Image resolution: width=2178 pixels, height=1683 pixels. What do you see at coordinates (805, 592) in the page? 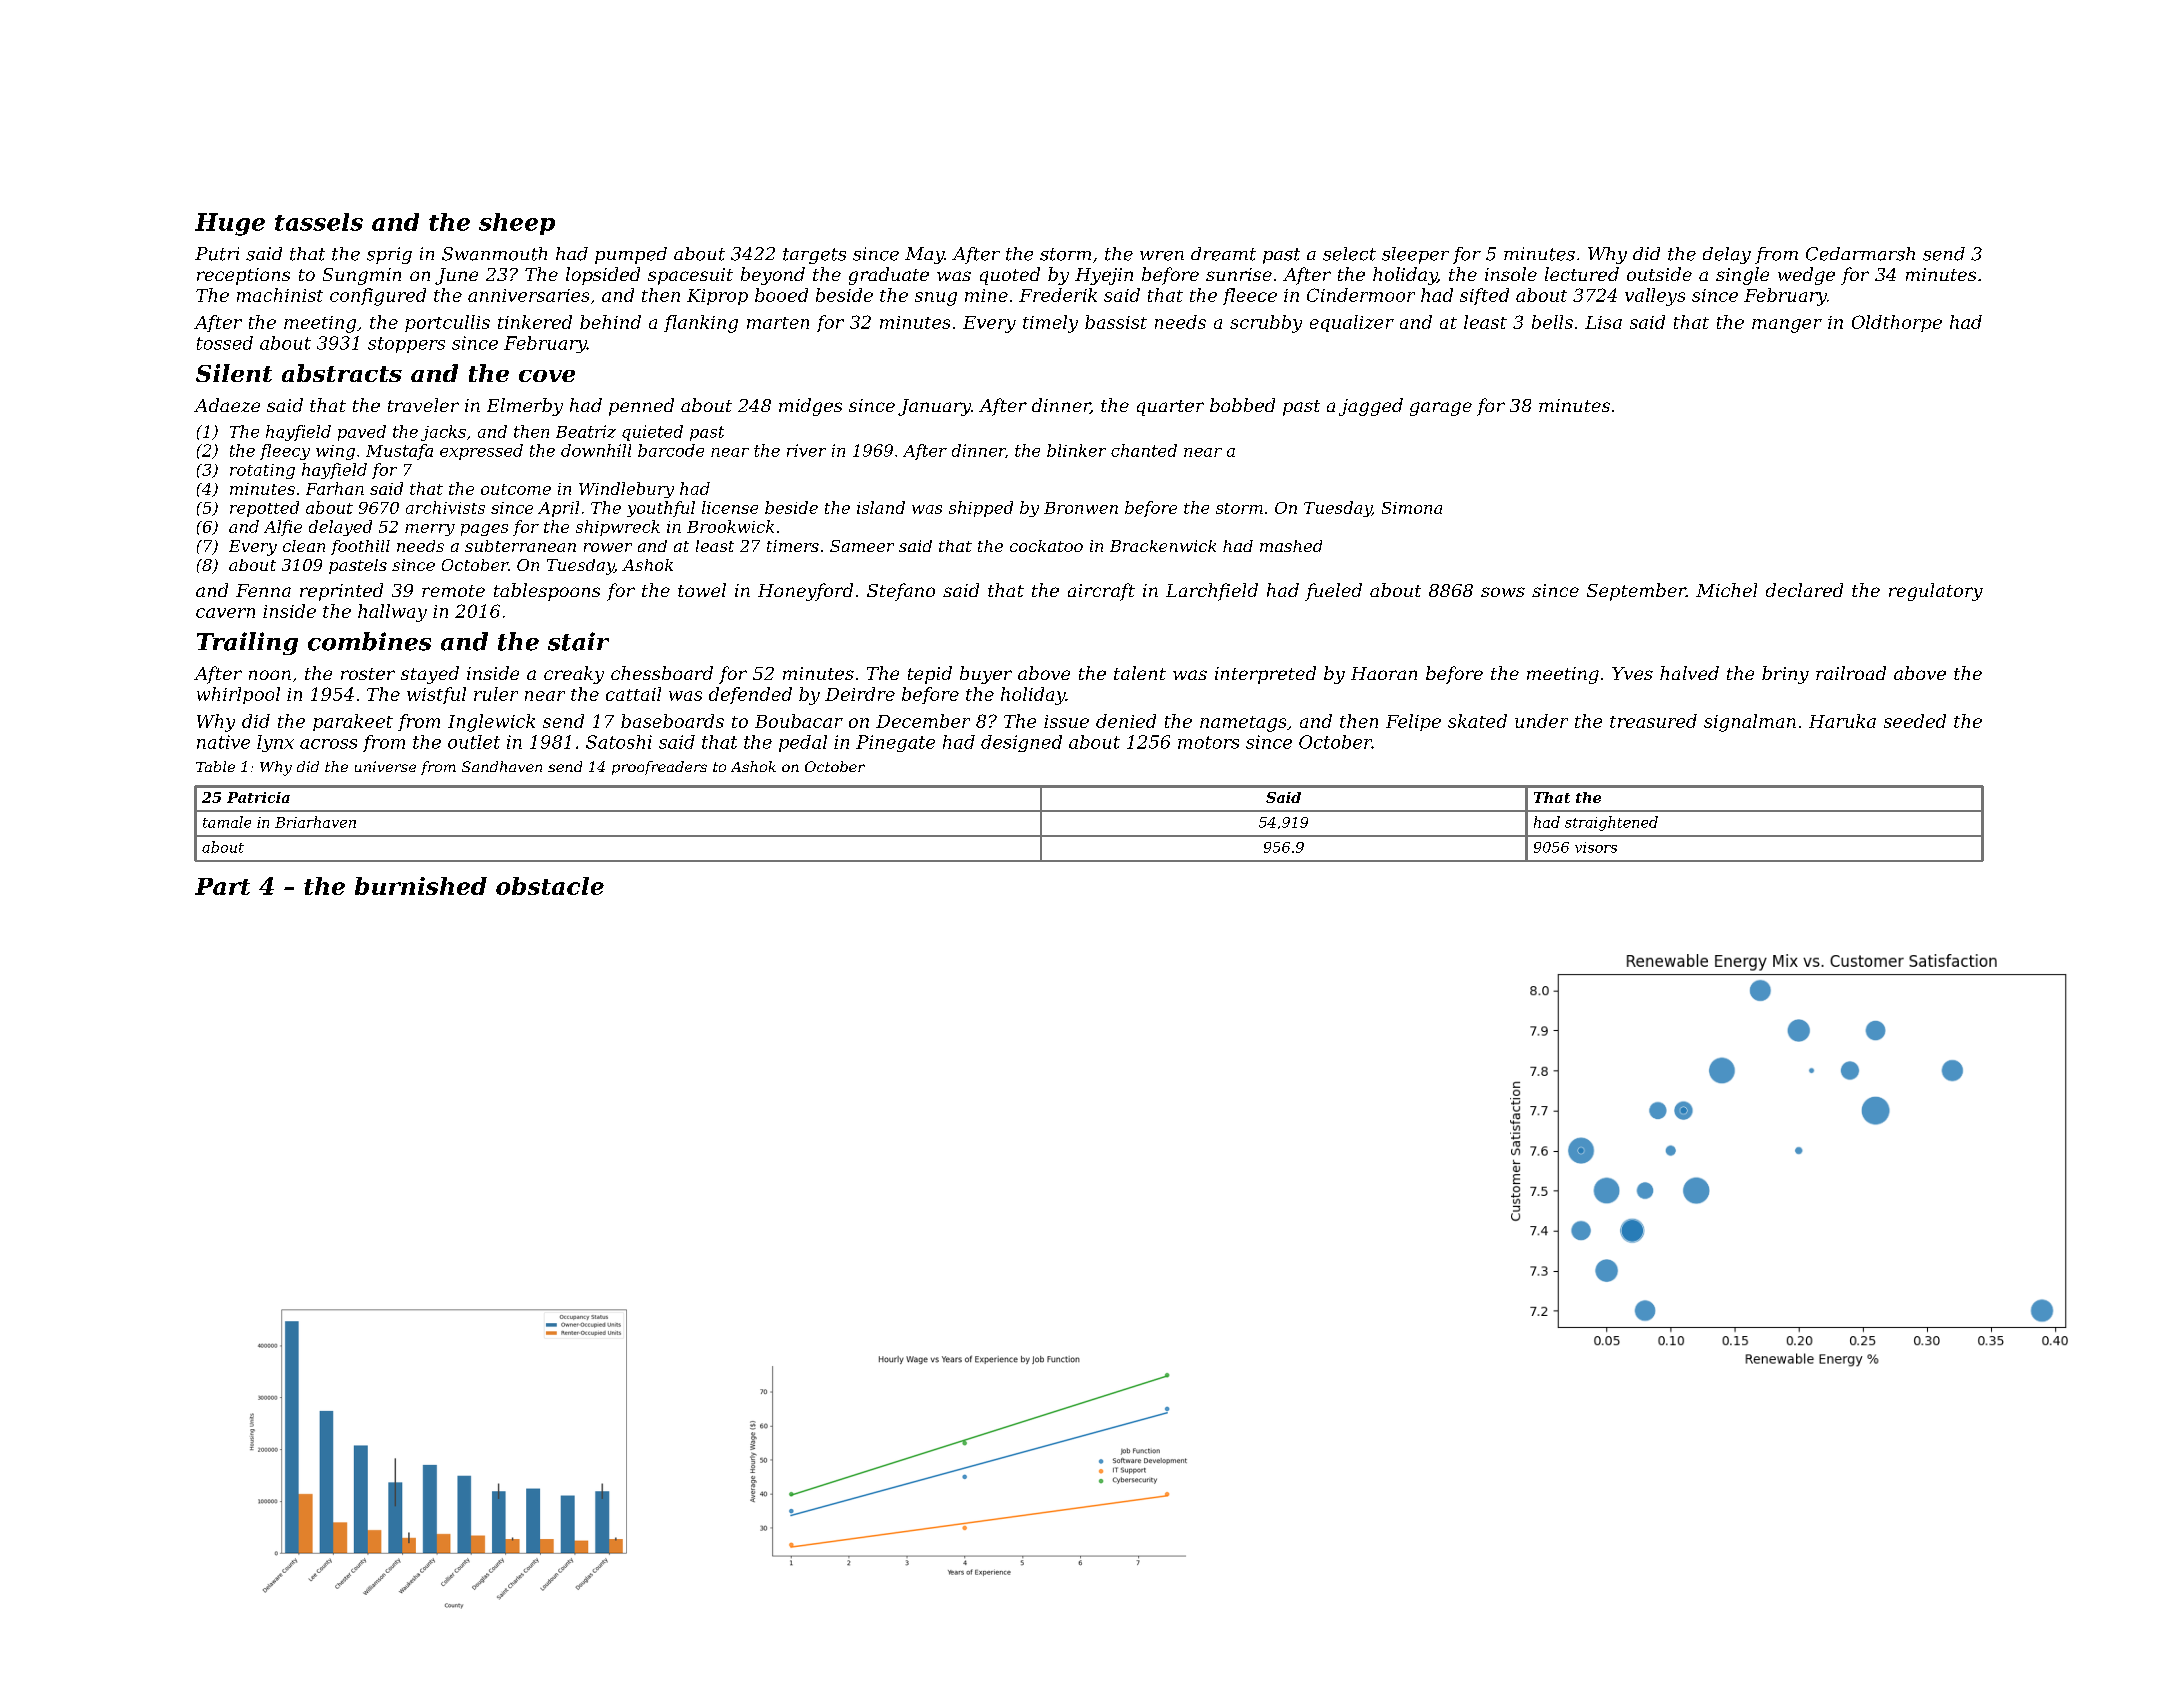
I see `Honeyford` at bounding box center [805, 592].
